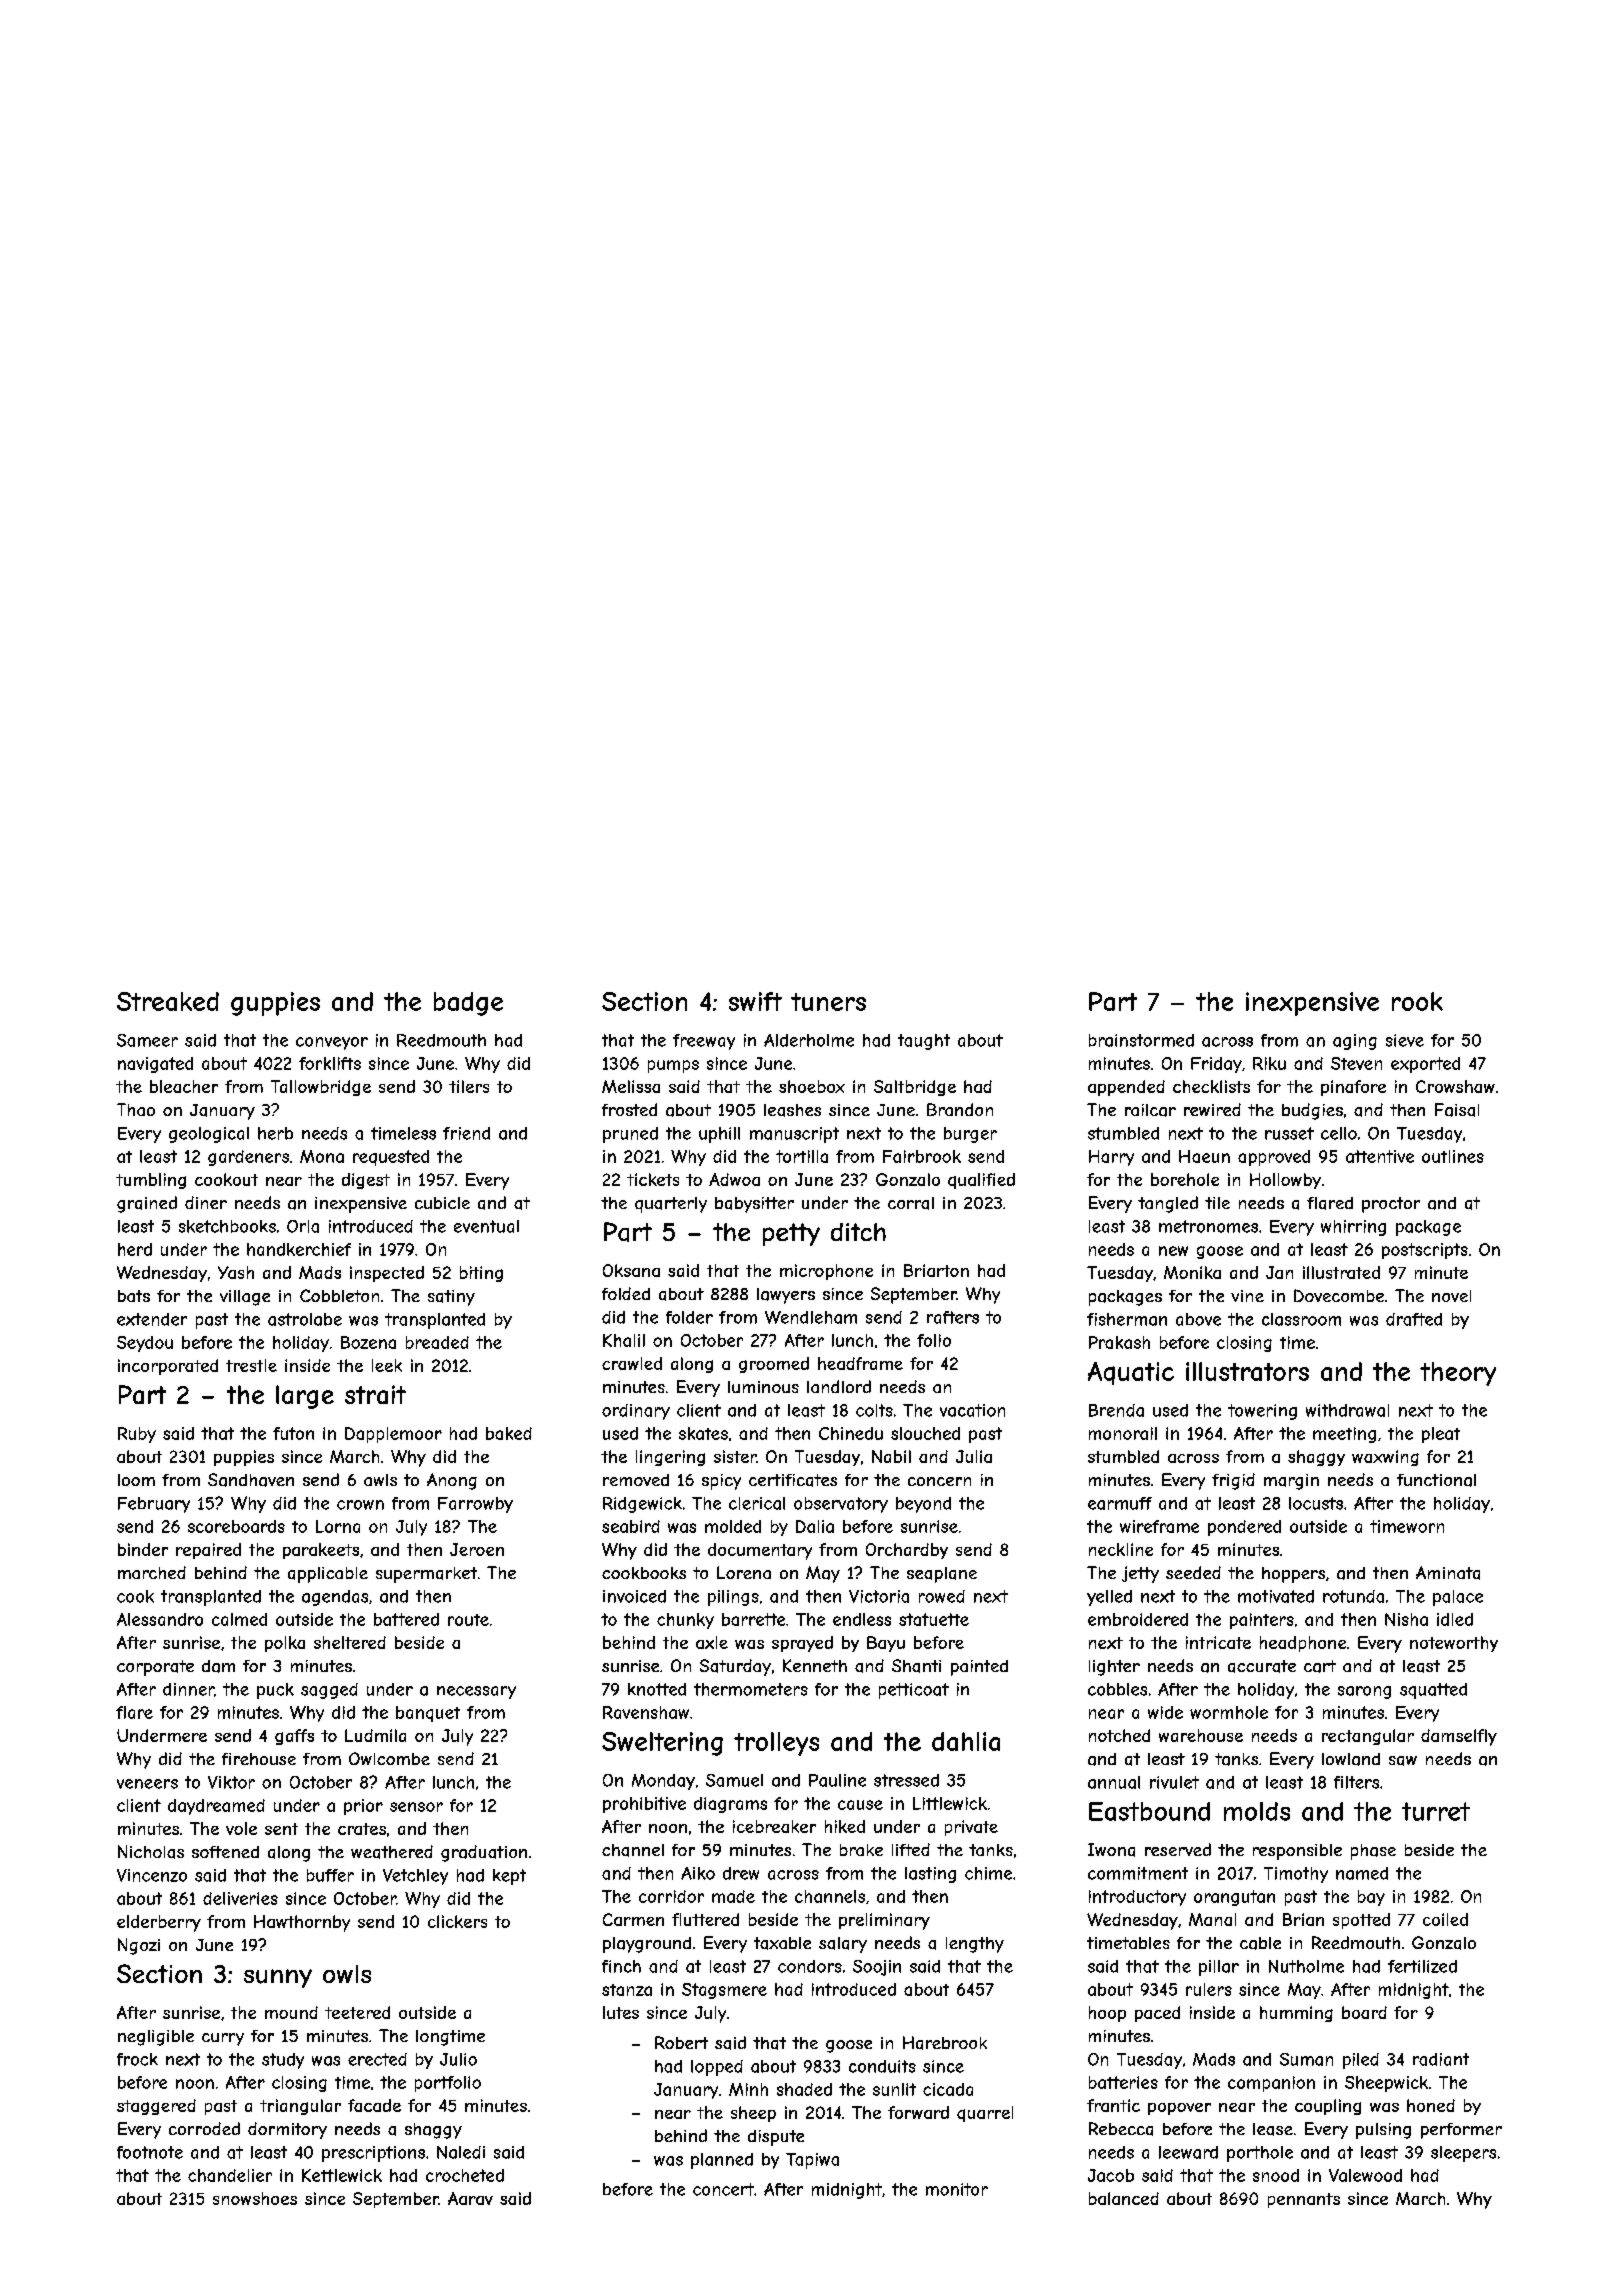 The width and height of the page is (1620, 2292). I want to click on Anong, so click(452, 1481).
